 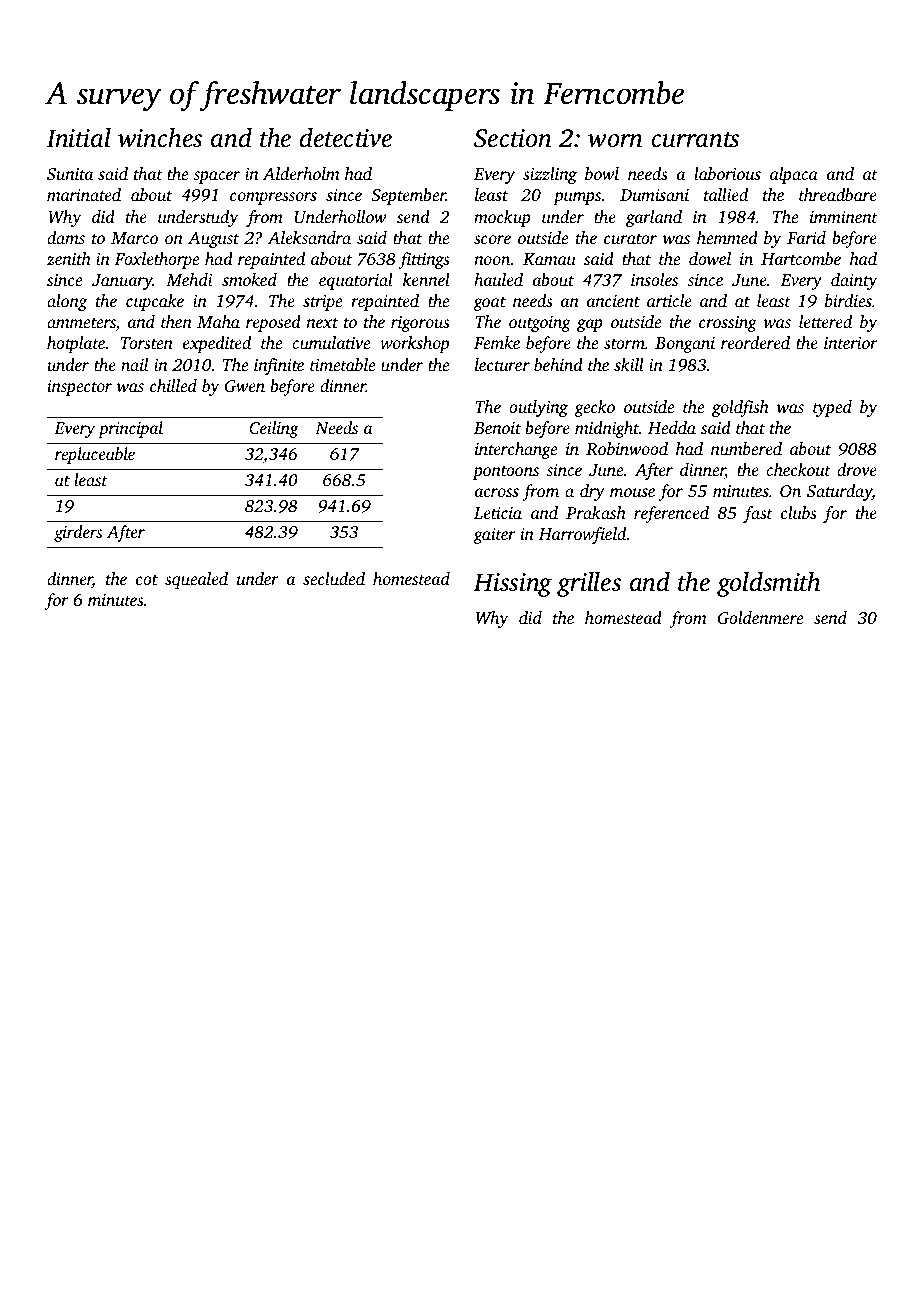 I want to click on Benoit, so click(x=497, y=428).
